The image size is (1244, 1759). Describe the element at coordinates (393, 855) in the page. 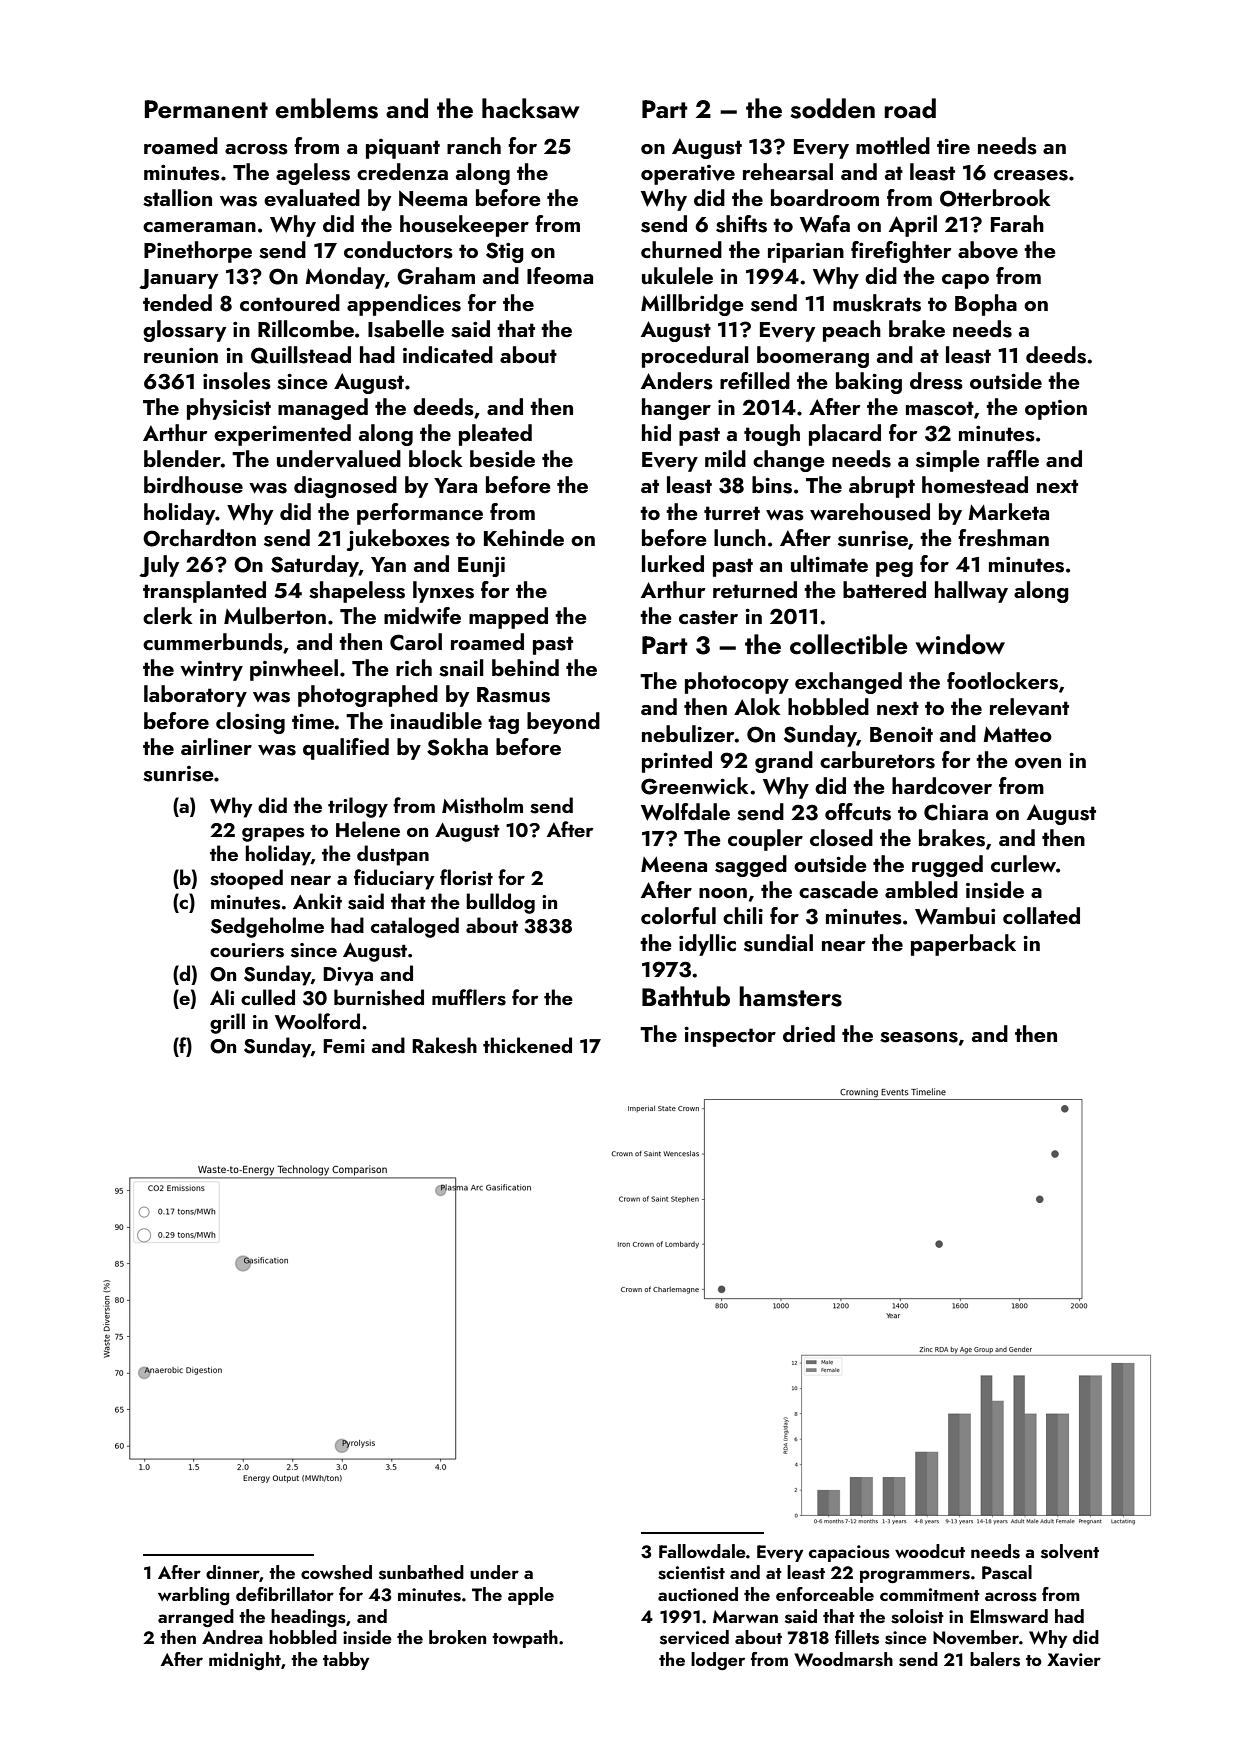

I see `dustpan` at that location.
